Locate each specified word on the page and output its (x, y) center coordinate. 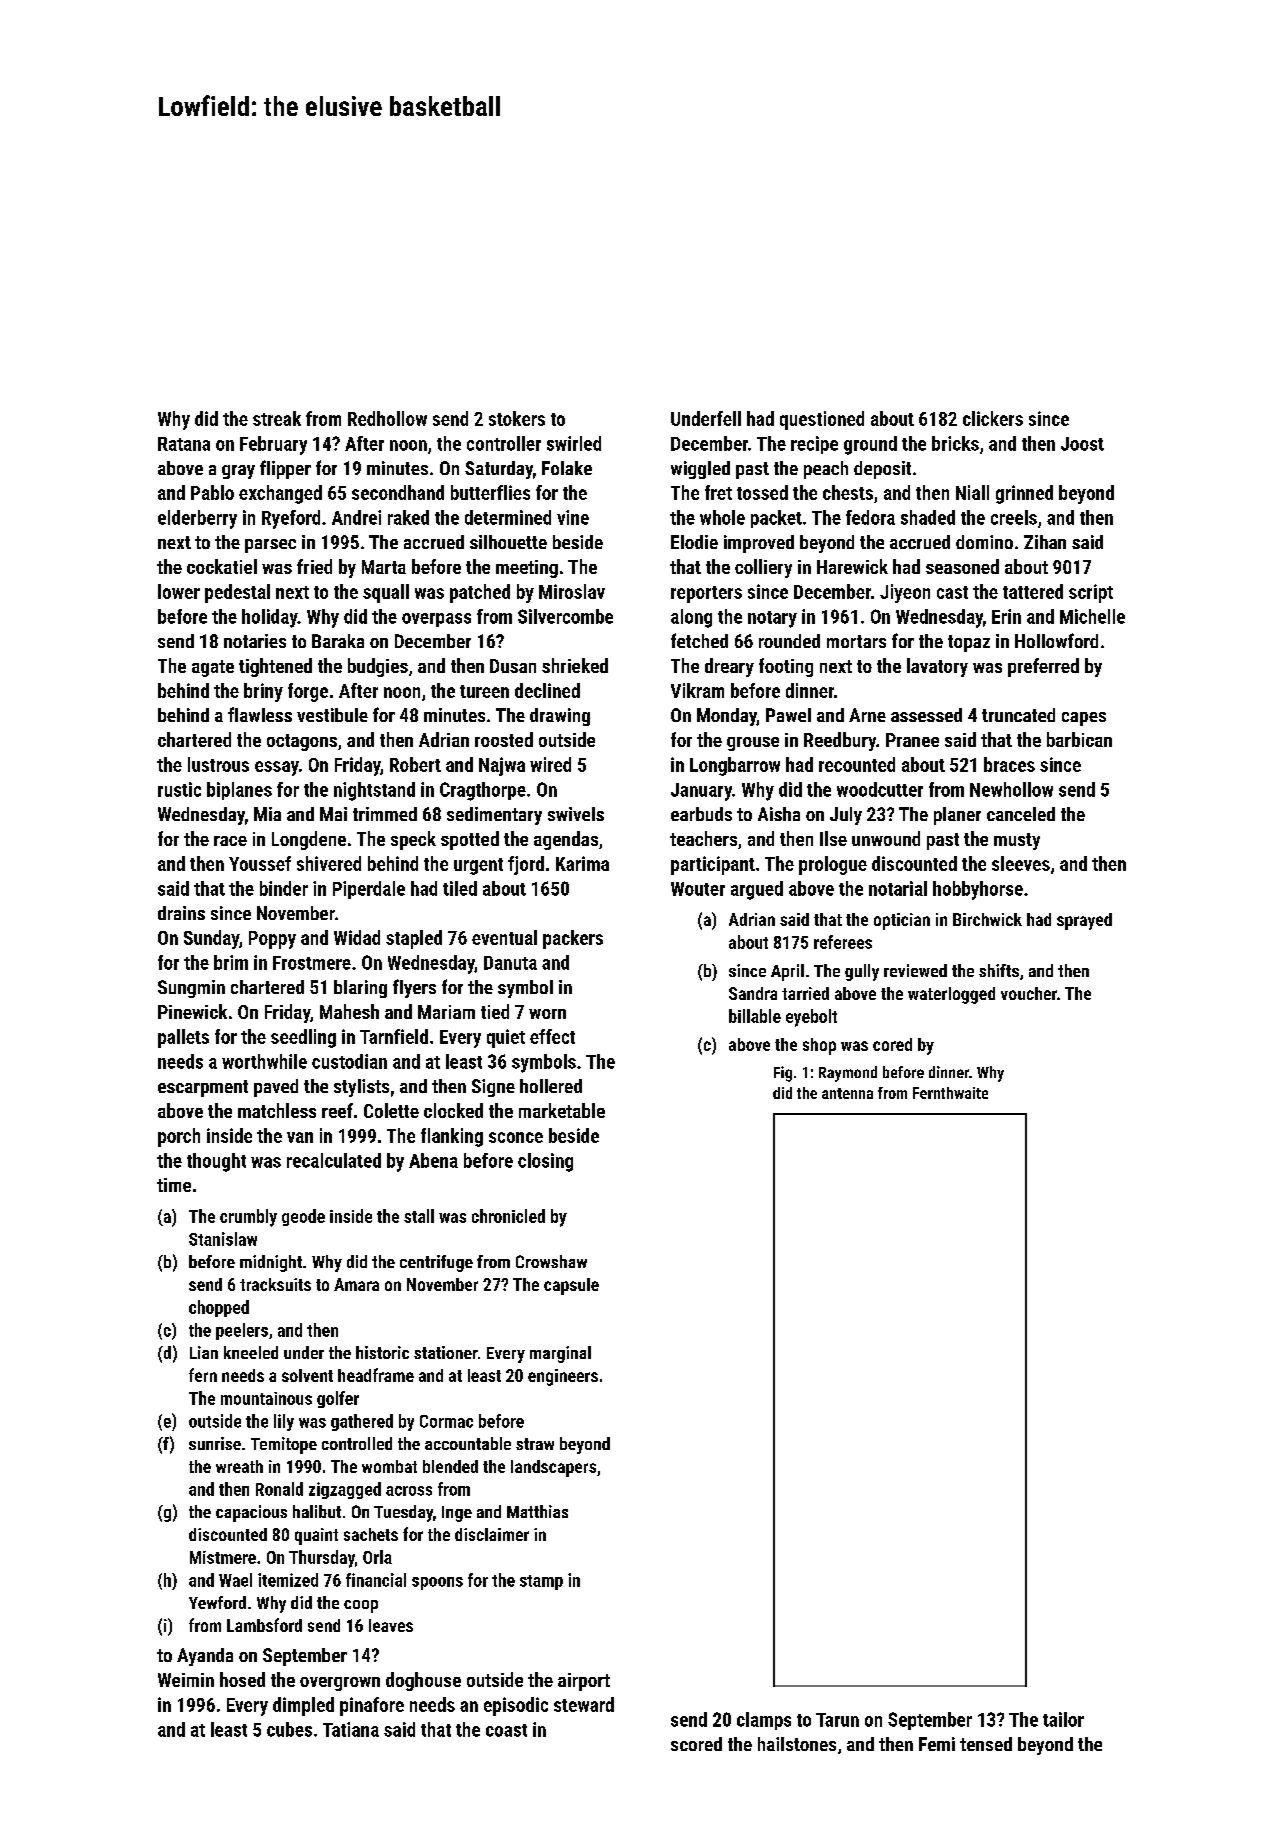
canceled (1021, 814)
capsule (571, 1286)
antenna (847, 1093)
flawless (260, 714)
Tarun (837, 1720)
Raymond (848, 1074)
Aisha (779, 814)
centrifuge (436, 1263)
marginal (560, 1354)
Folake (567, 468)
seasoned (962, 566)
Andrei (356, 517)
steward (584, 1704)
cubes (289, 1729)
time (174, 1185)
